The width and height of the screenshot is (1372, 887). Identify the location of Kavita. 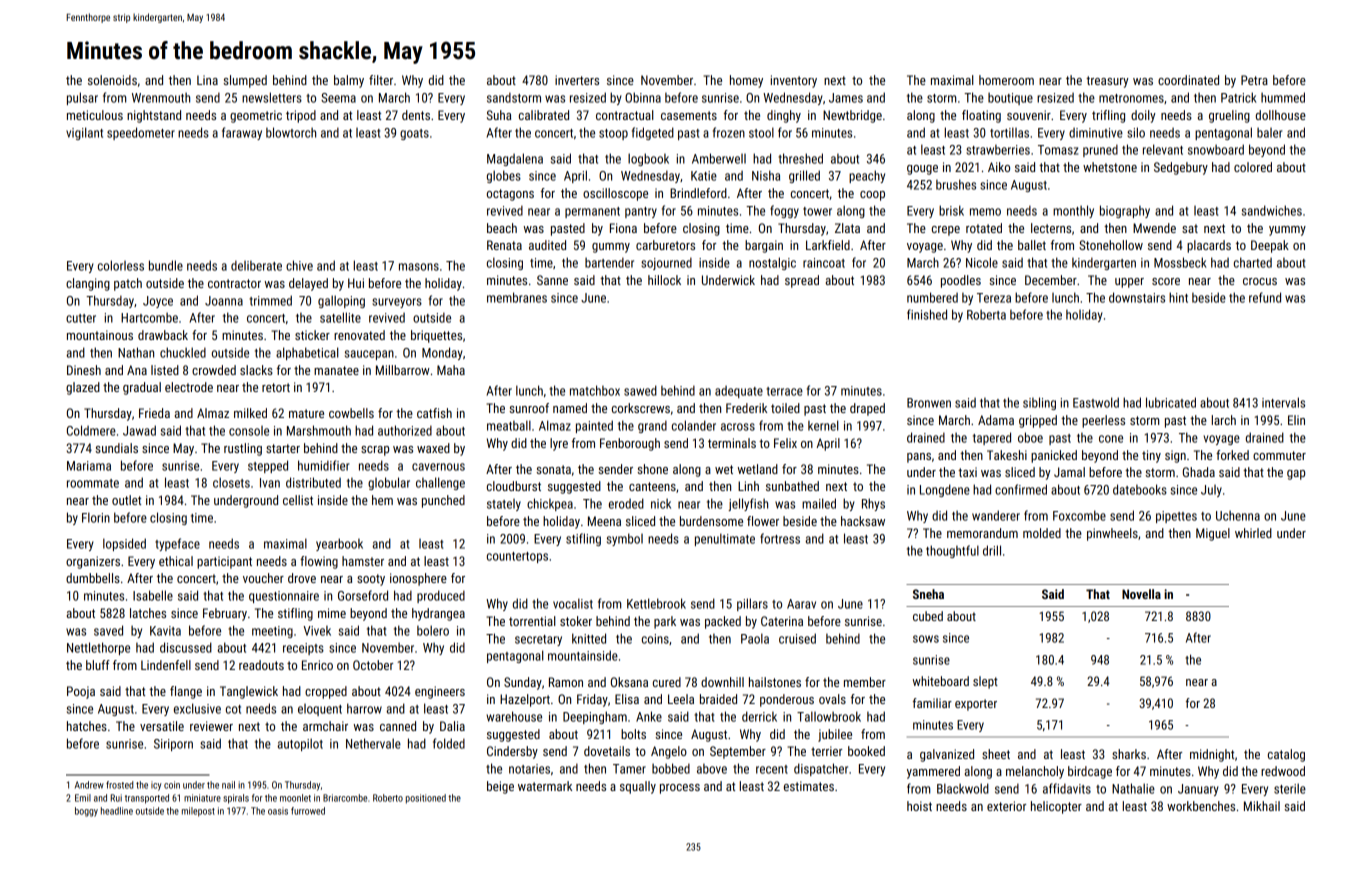
(165, 631).
